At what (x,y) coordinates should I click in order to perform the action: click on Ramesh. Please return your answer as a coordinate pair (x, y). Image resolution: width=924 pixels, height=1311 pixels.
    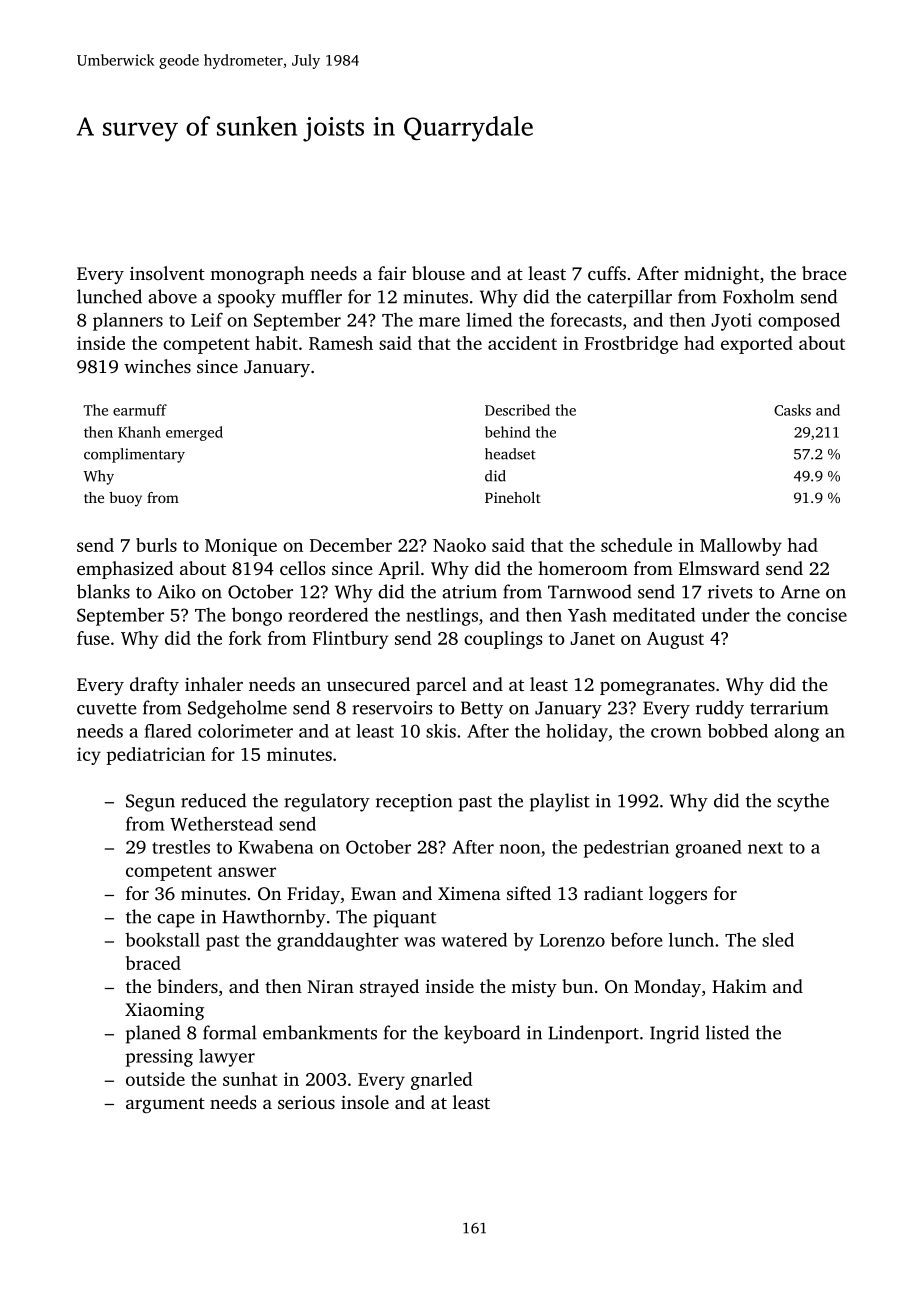
    Looking at the image, I should click on (341, 343).
